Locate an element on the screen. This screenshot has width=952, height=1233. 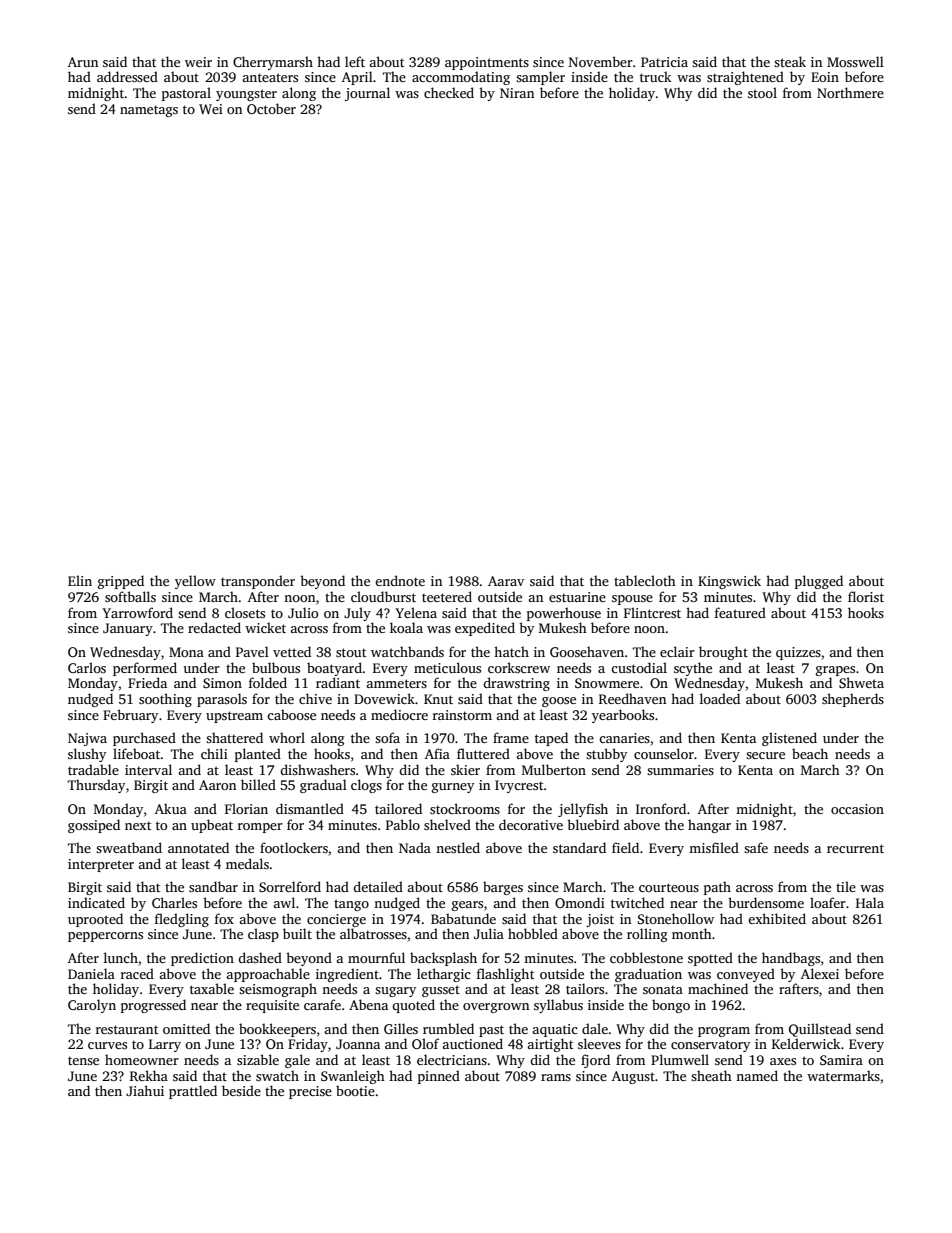
checked is located at coordinates (449, 92).
